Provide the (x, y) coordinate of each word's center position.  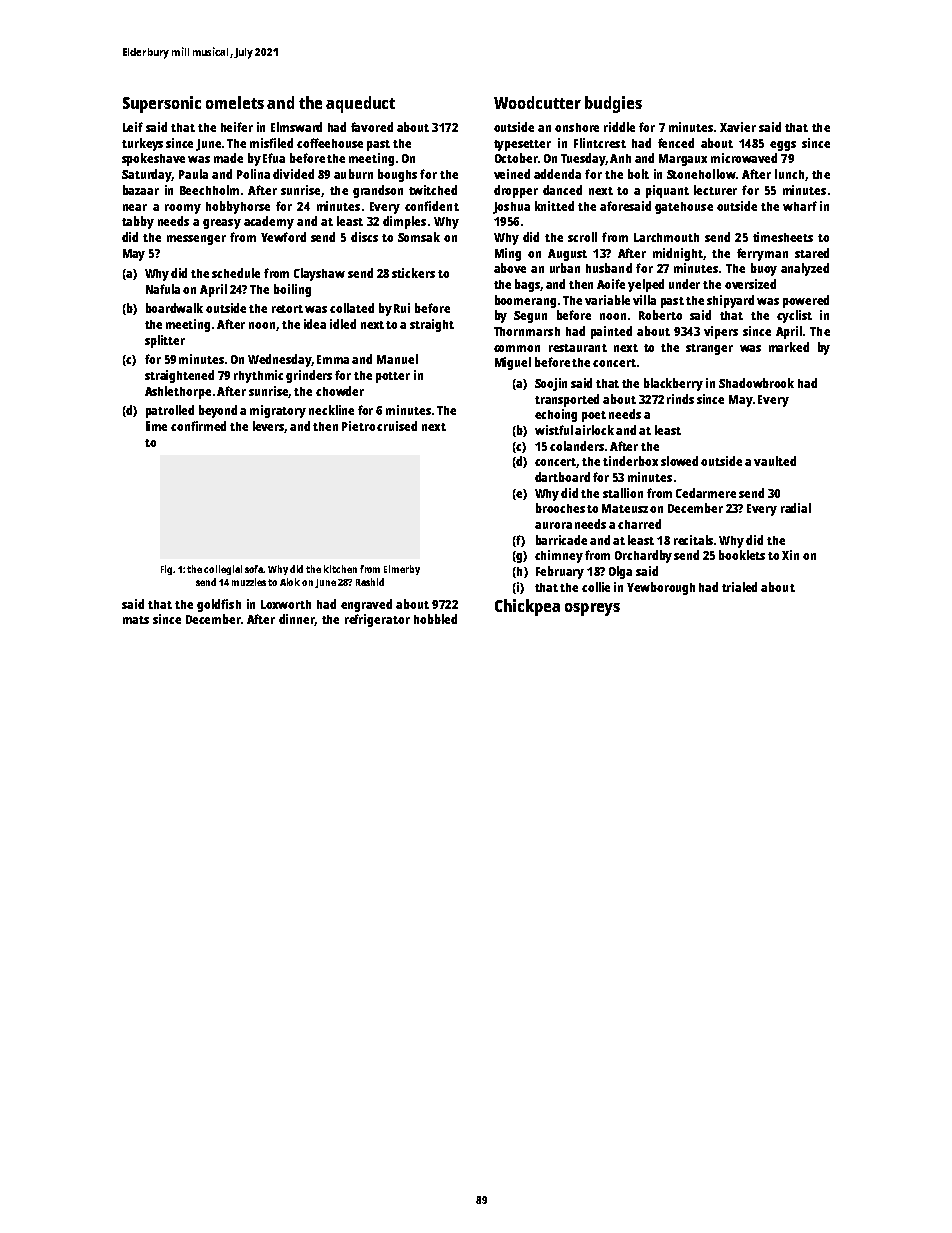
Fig (166, 570)
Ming (508, 254)
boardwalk (174, 308)
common (517, 348)
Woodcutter (537, 102)
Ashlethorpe (178, 392)
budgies (613, 104)
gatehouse (684, 208)
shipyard (730, 301)
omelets (235, 102)
